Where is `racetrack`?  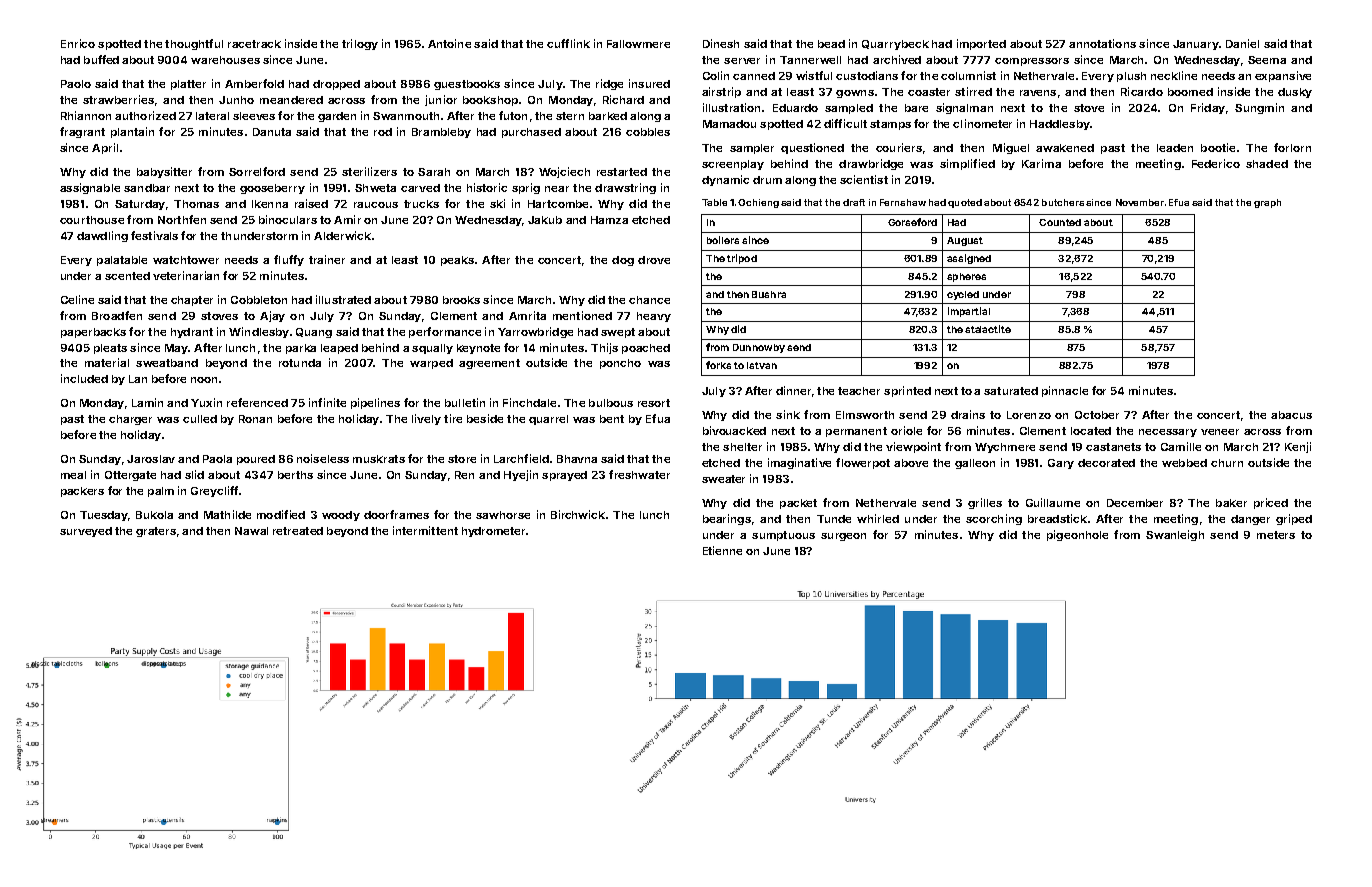
racetrack is located at coordinates (254, 44).
